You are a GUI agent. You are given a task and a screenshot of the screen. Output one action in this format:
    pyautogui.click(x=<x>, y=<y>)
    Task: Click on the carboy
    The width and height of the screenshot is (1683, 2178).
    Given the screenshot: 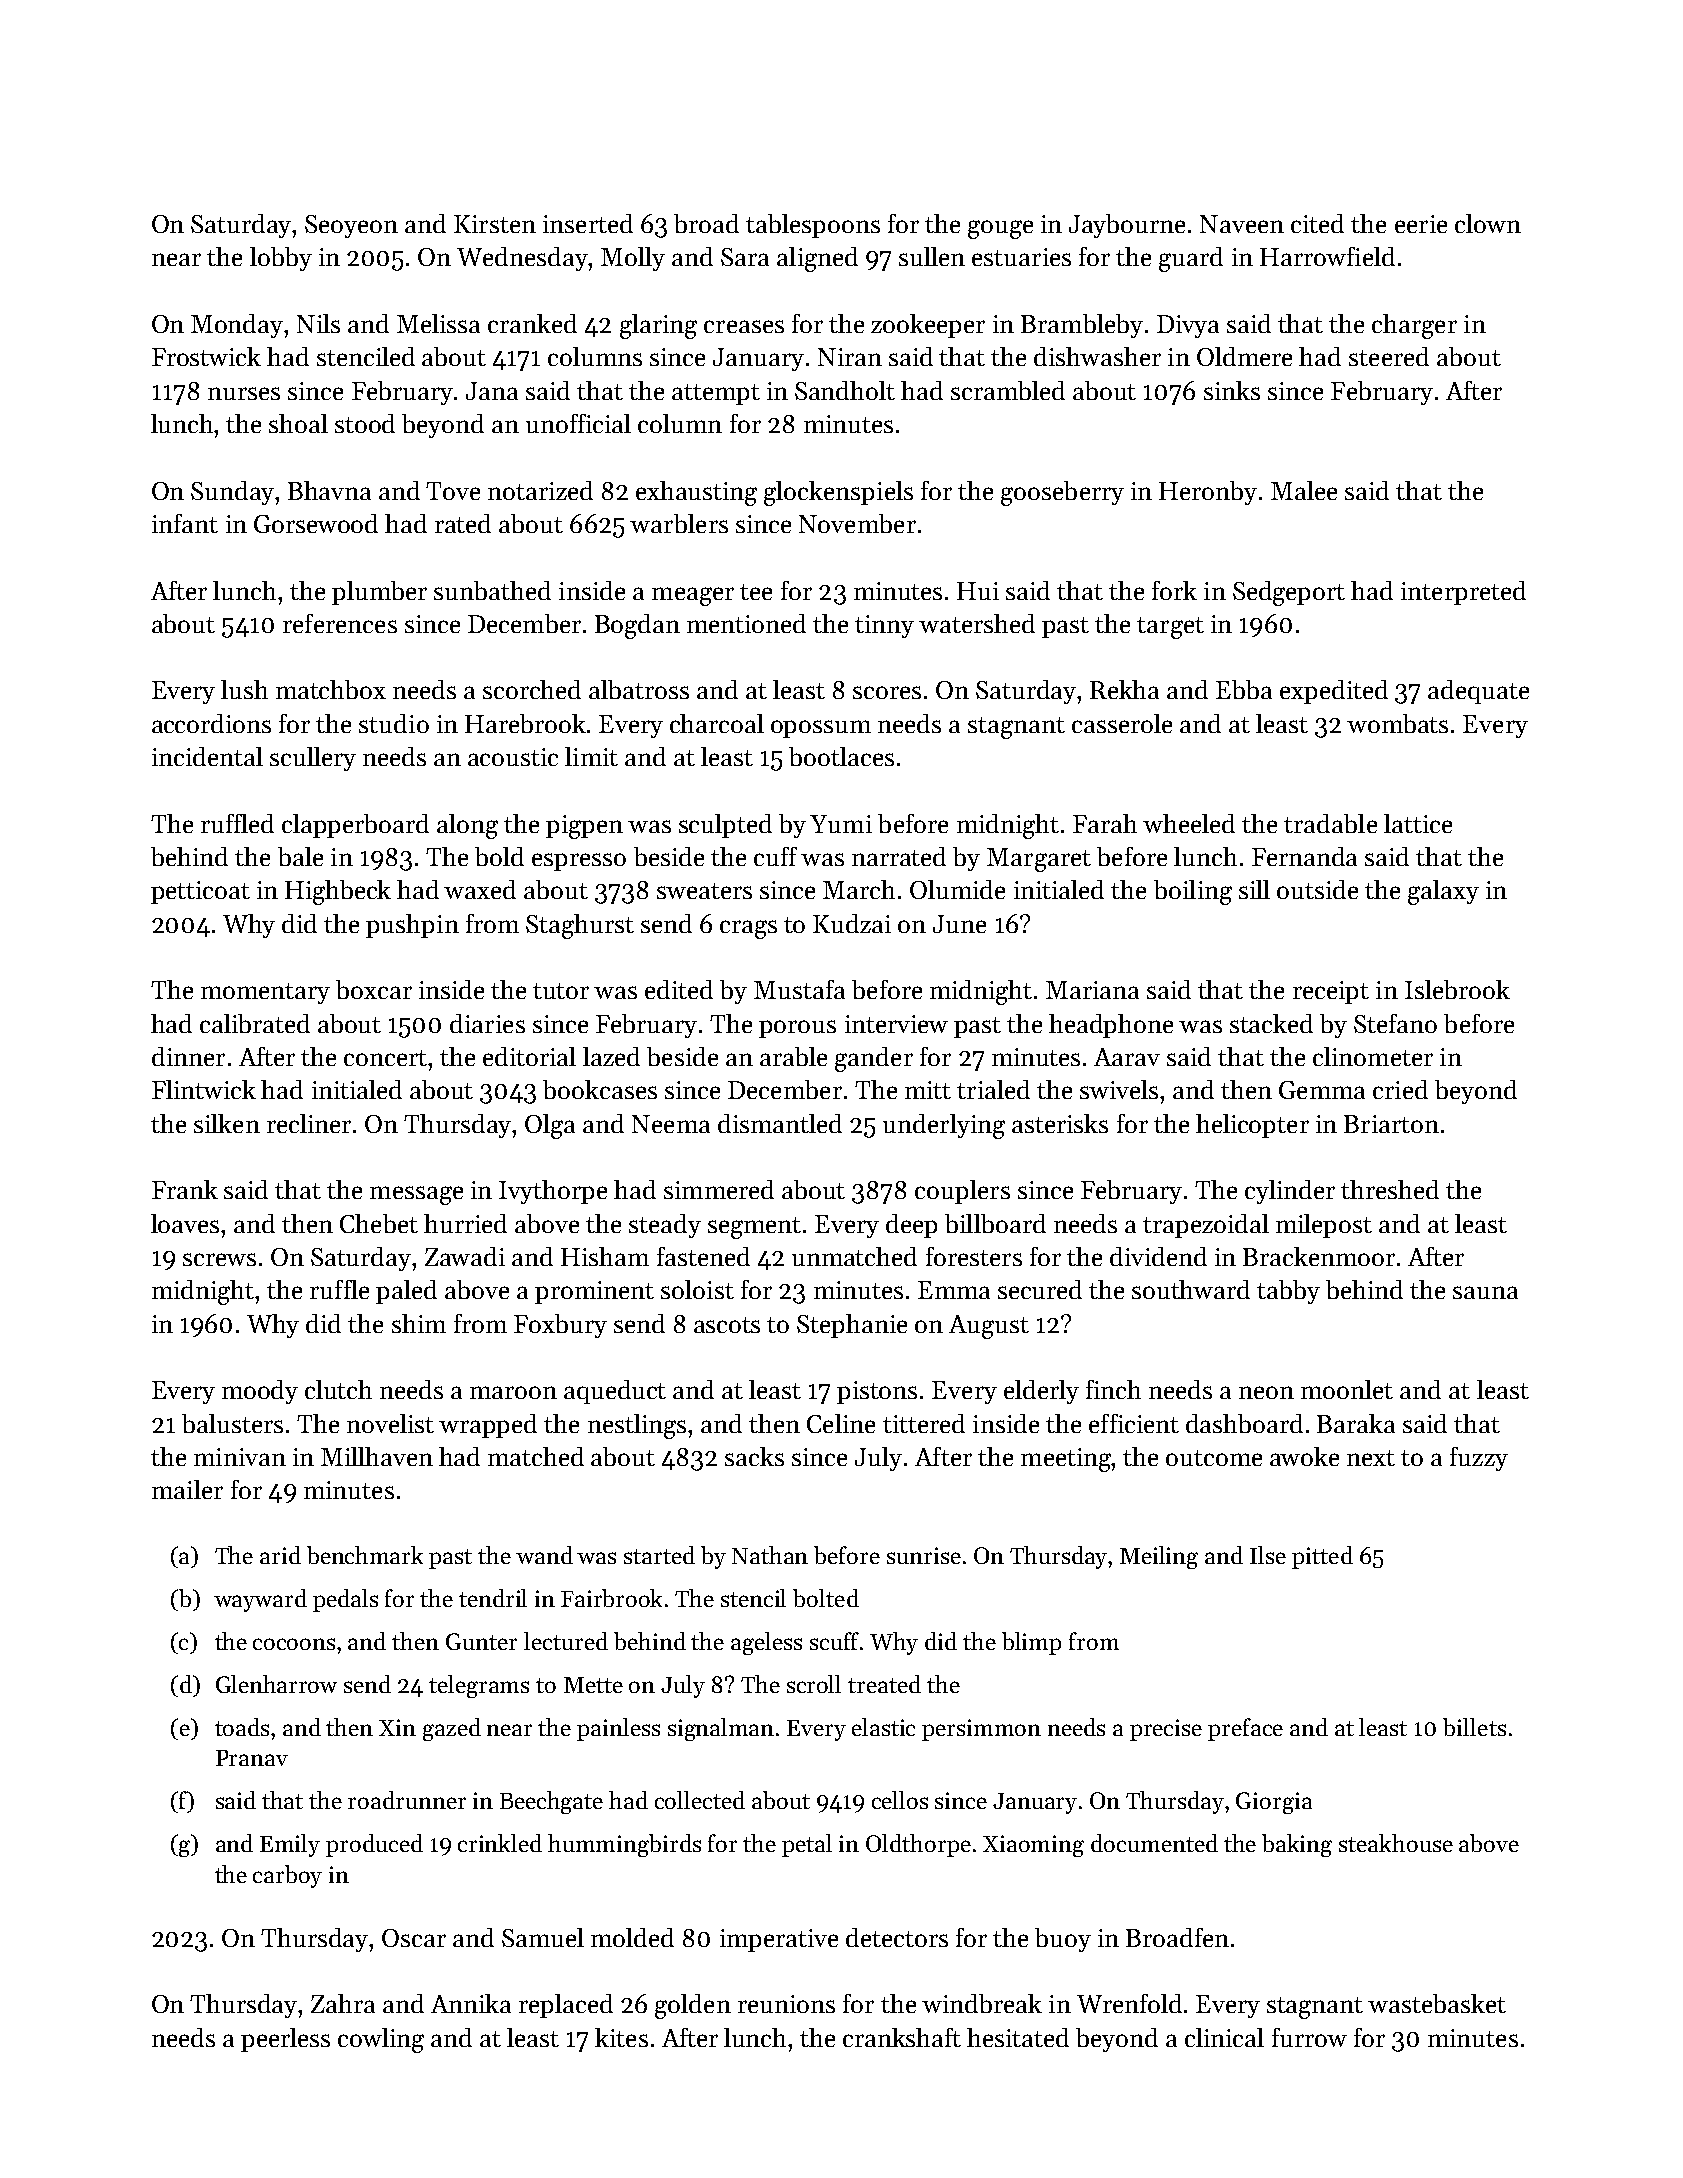 What is the action you would take?
    pyautogui.click(x=287, y=1876)
